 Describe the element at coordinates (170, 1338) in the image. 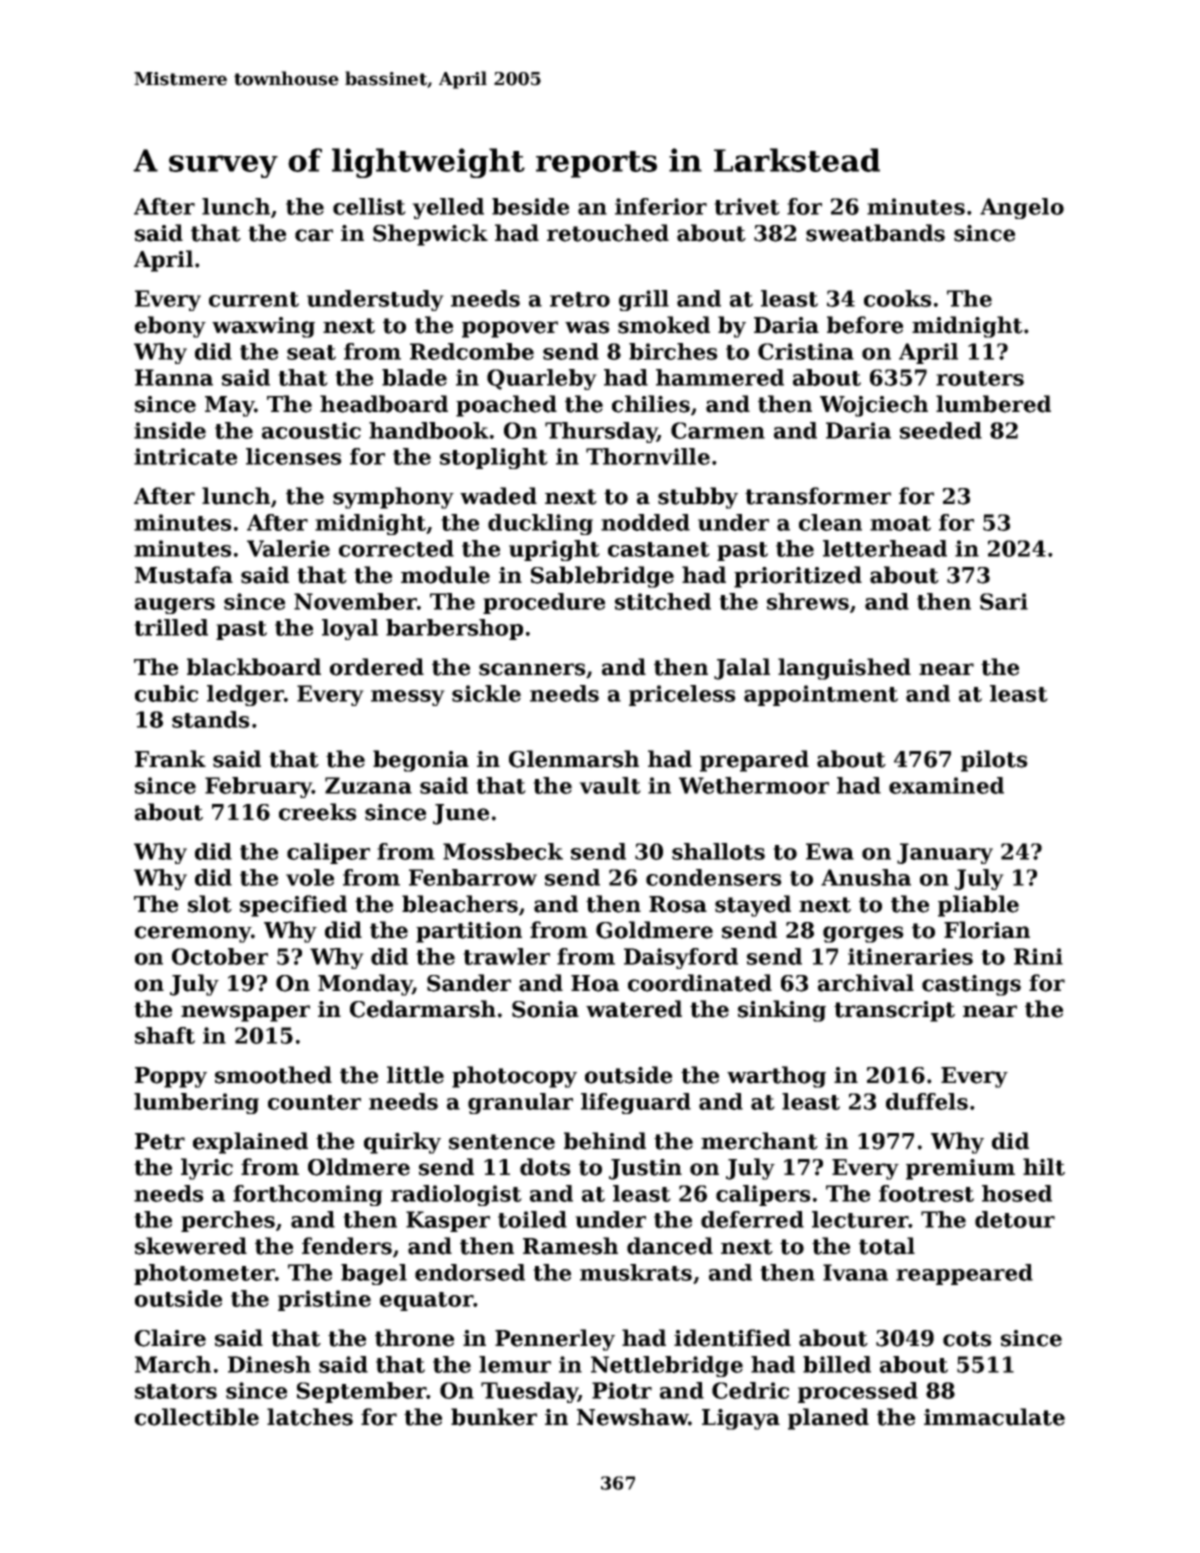

I see `Claire` at that location.
